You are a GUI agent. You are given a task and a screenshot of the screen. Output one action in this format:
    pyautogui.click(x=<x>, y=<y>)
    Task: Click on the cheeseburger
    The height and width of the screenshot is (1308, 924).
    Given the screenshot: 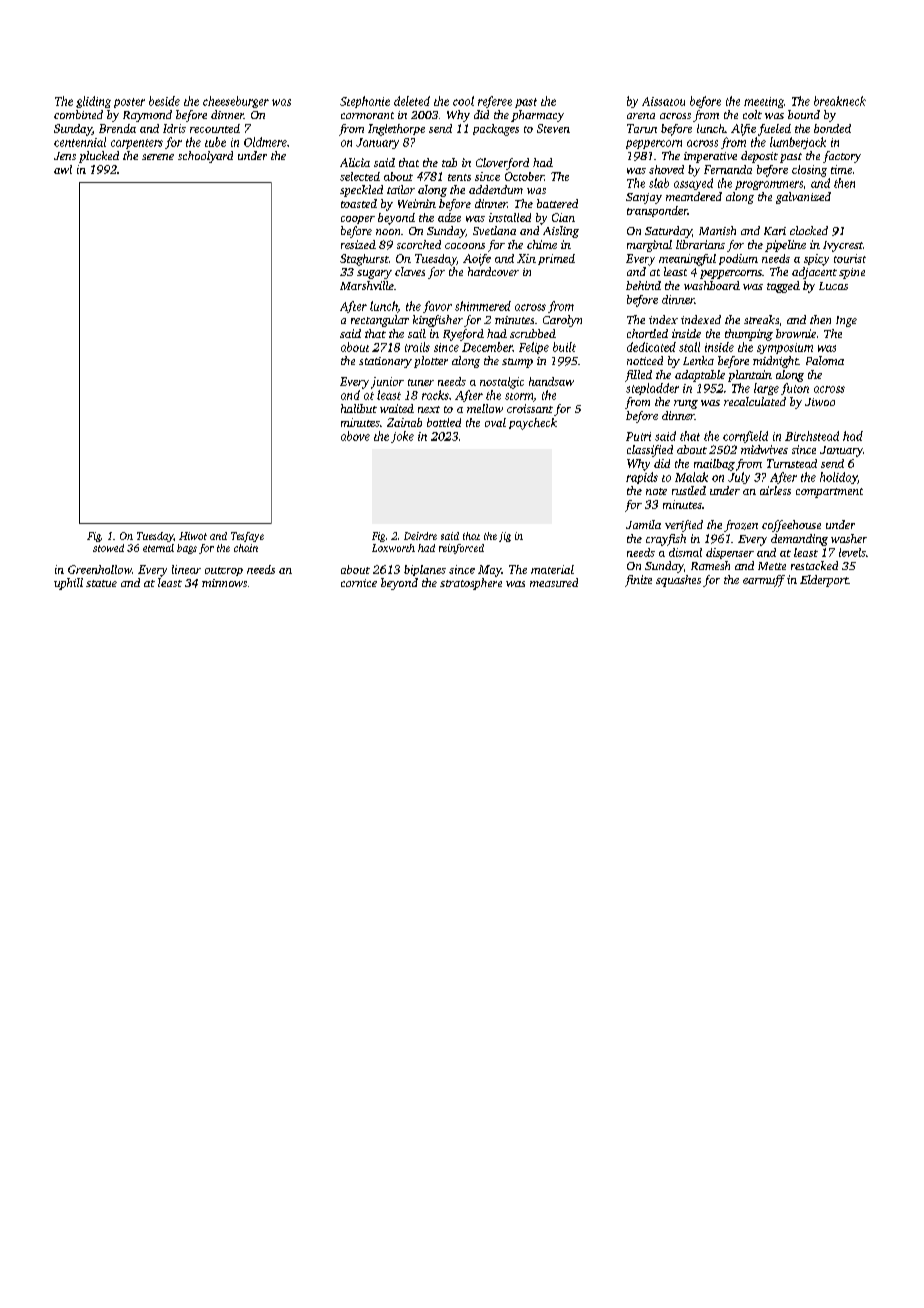 What is the action you would take?
    pyautogui.click(x=236, y=102)
